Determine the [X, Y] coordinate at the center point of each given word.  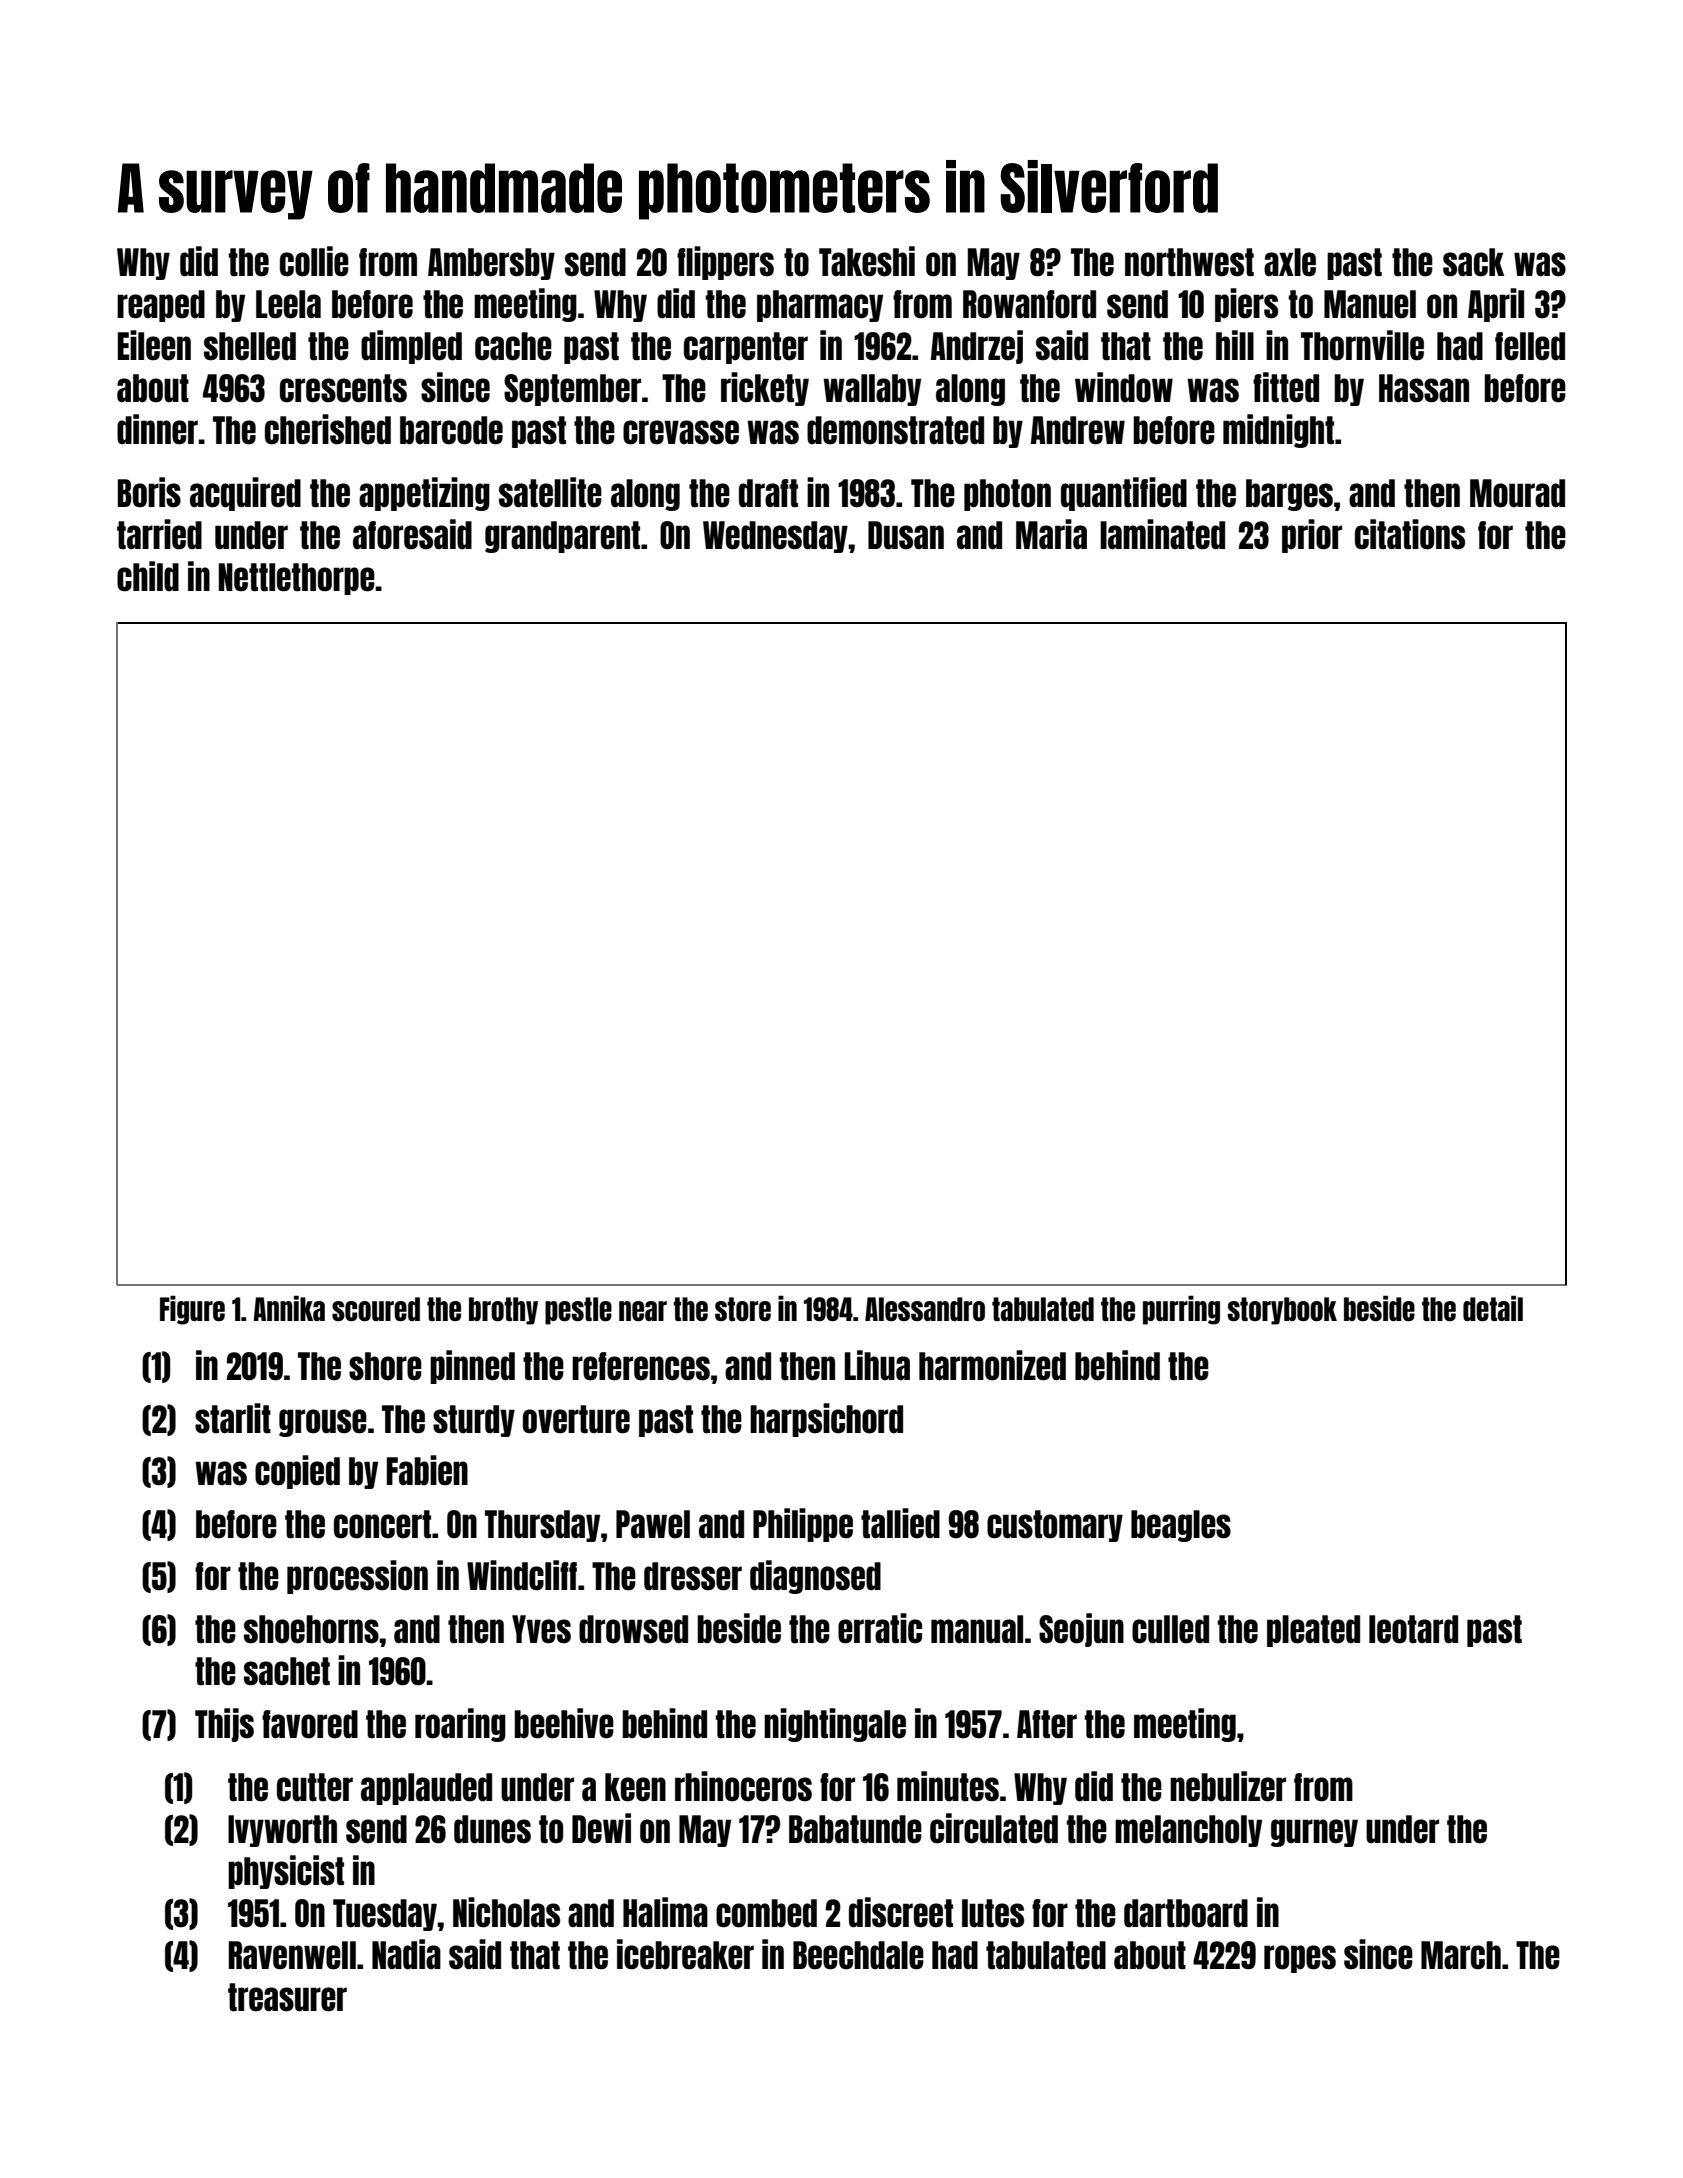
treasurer [287, 1997]
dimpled [411, 347]
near [643, 1311]
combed [766, 1913]
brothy [503, 1311]
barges [1289, 495]
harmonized [992, 1365]
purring [1181, 1310]
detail [1493, 1308]
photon [1007, 495]
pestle [578, 1311]
